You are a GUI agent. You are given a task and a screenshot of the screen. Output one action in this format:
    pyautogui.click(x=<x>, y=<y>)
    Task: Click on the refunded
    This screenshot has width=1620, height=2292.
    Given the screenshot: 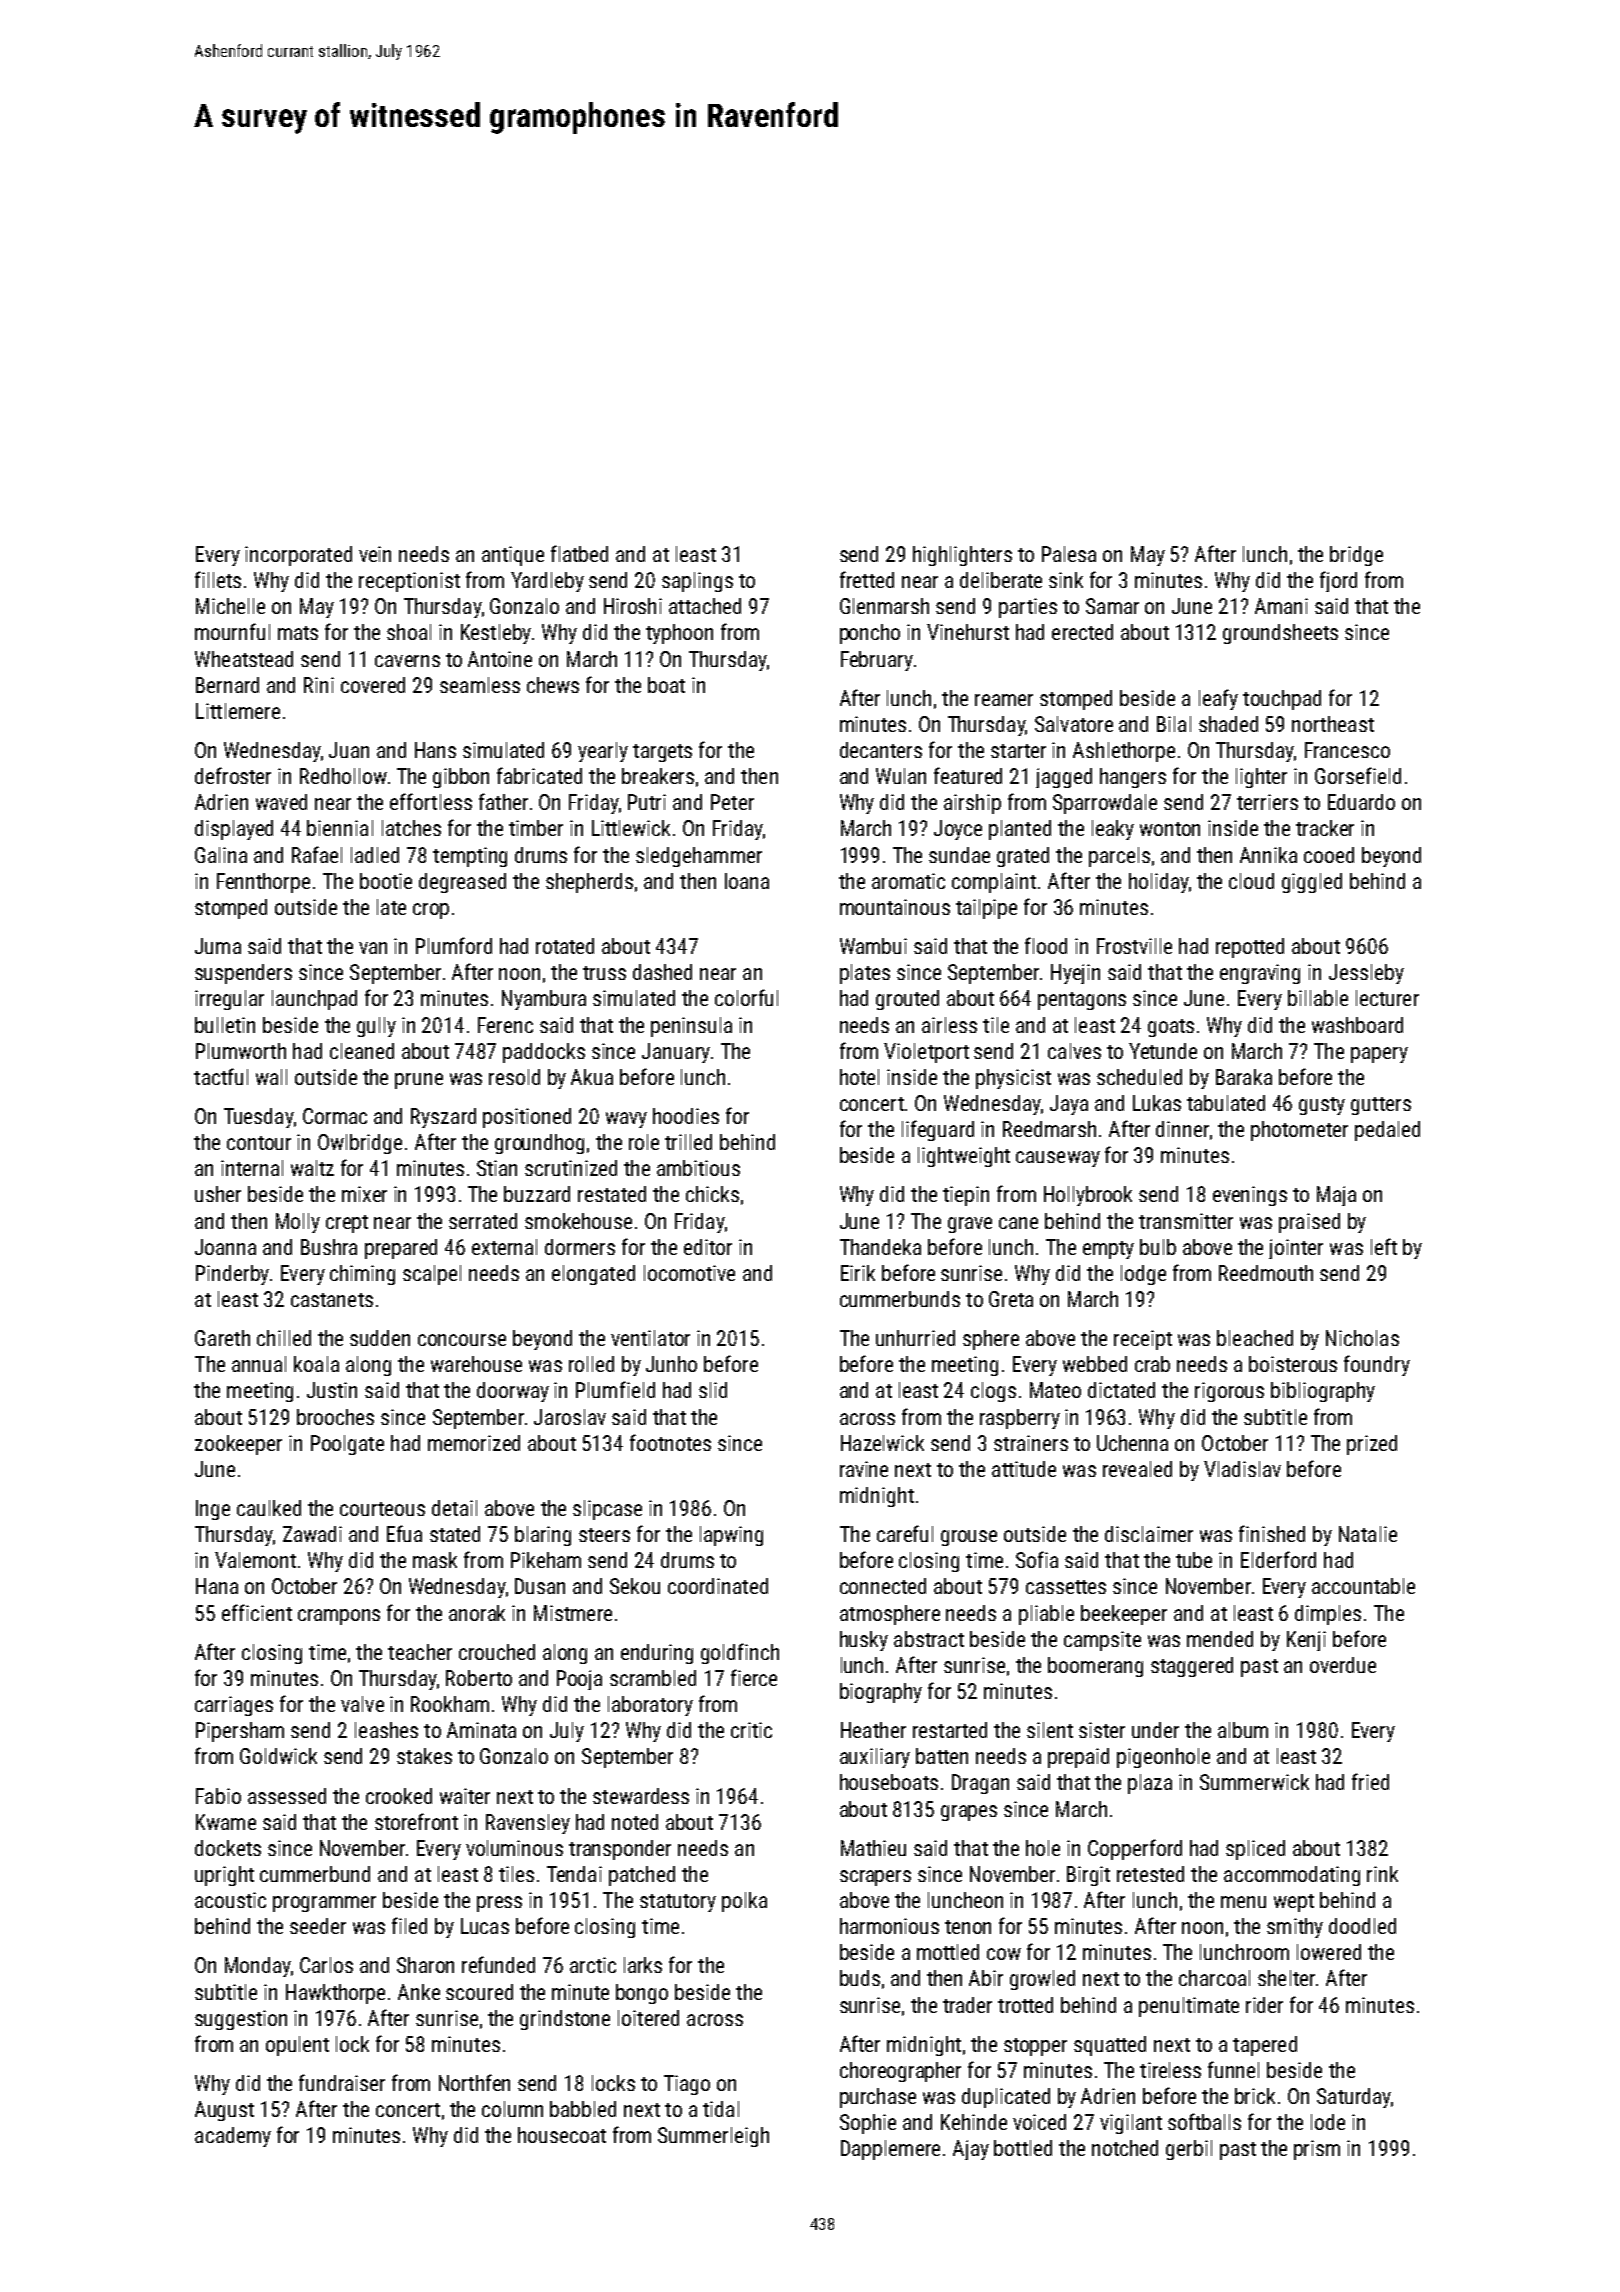 What is the action you would take?
    pyautogui.click(x=498, y=1964)
